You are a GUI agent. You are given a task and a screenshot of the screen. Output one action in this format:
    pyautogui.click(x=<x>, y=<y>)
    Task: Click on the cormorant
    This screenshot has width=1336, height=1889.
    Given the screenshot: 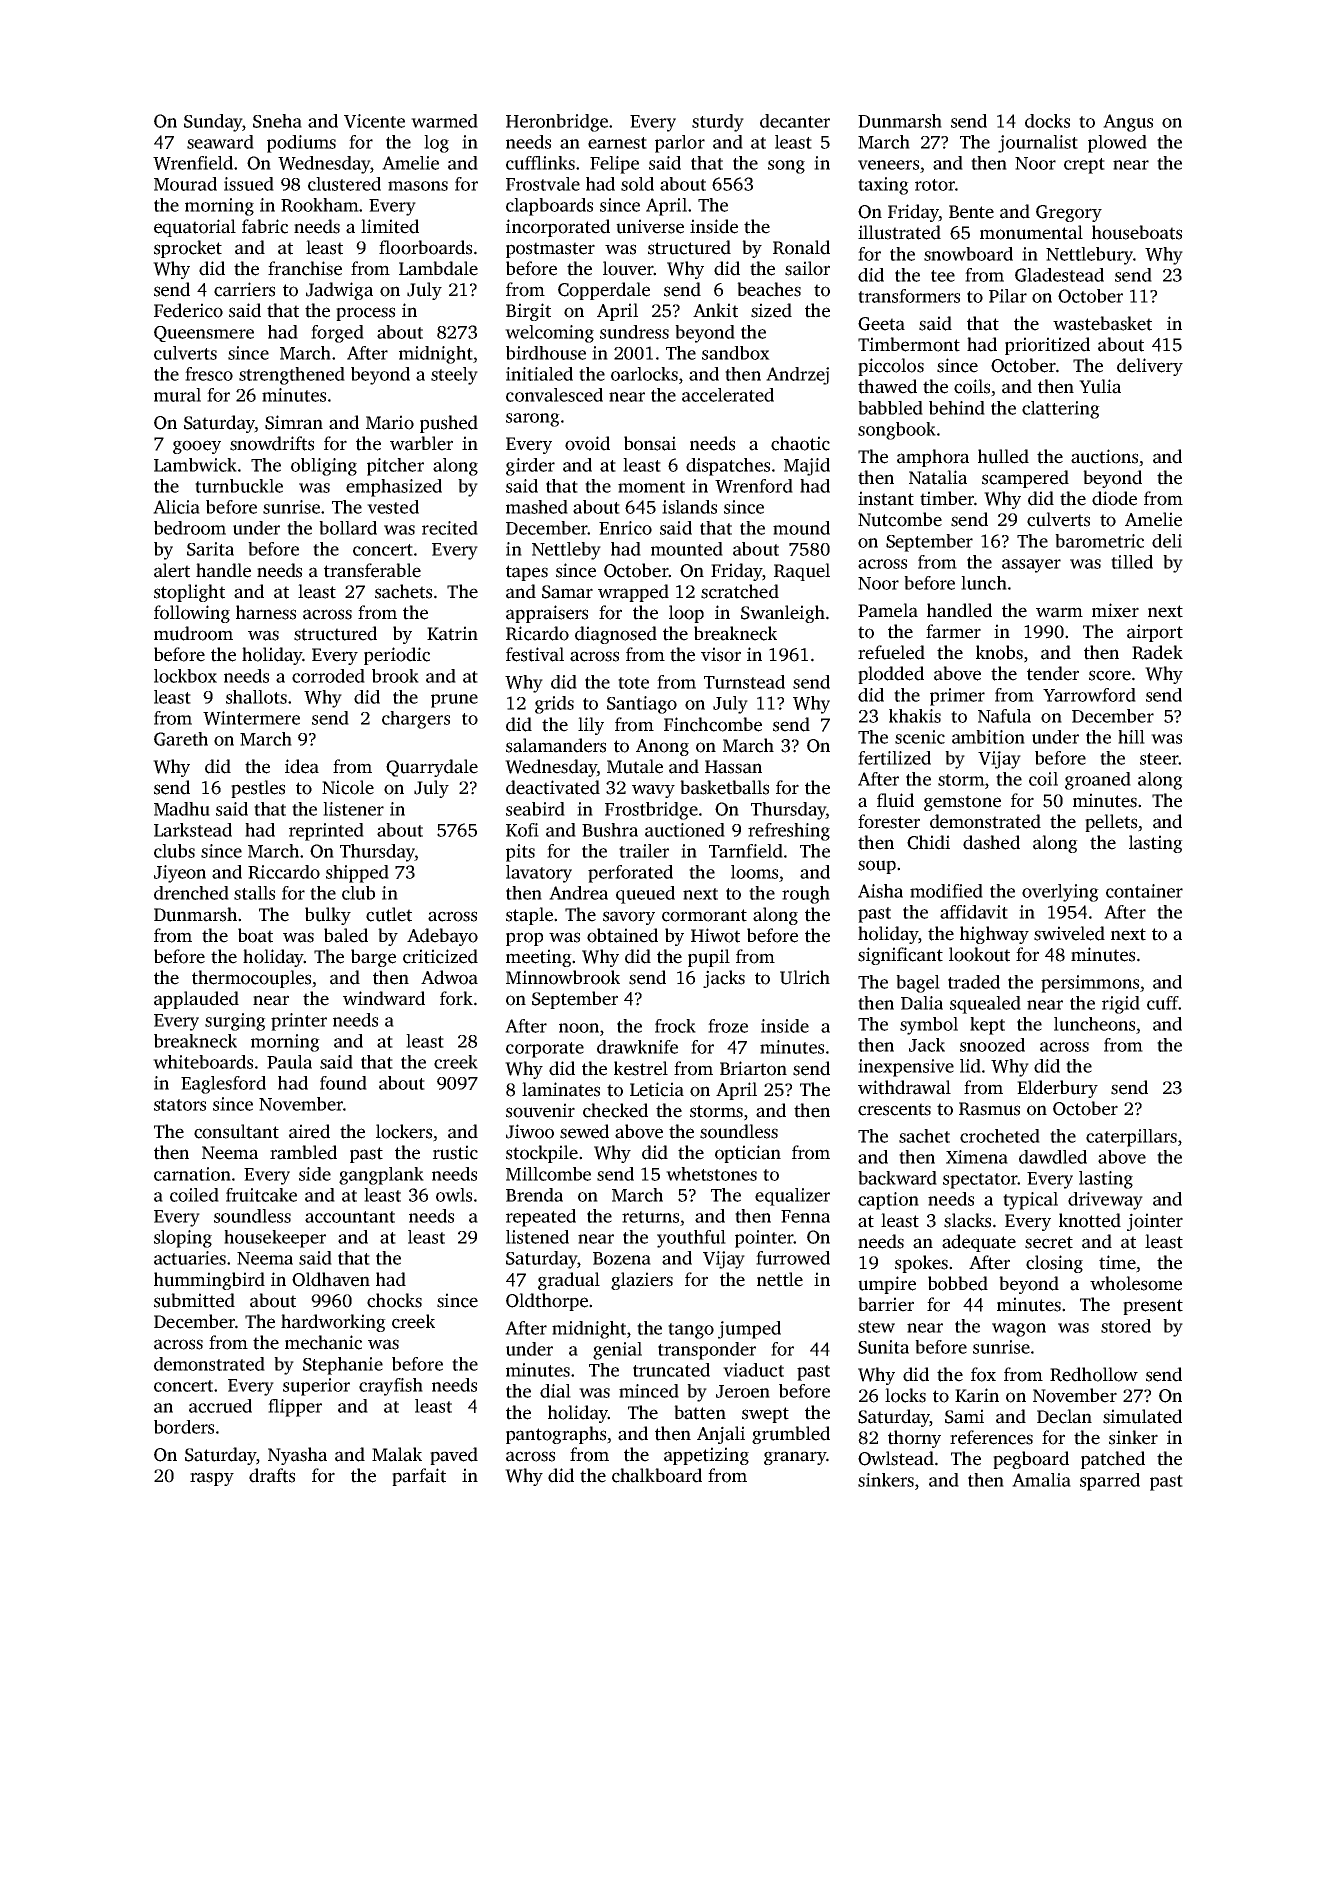 What is the action you would take?
    pyautogui.click(x=704, y=915)
